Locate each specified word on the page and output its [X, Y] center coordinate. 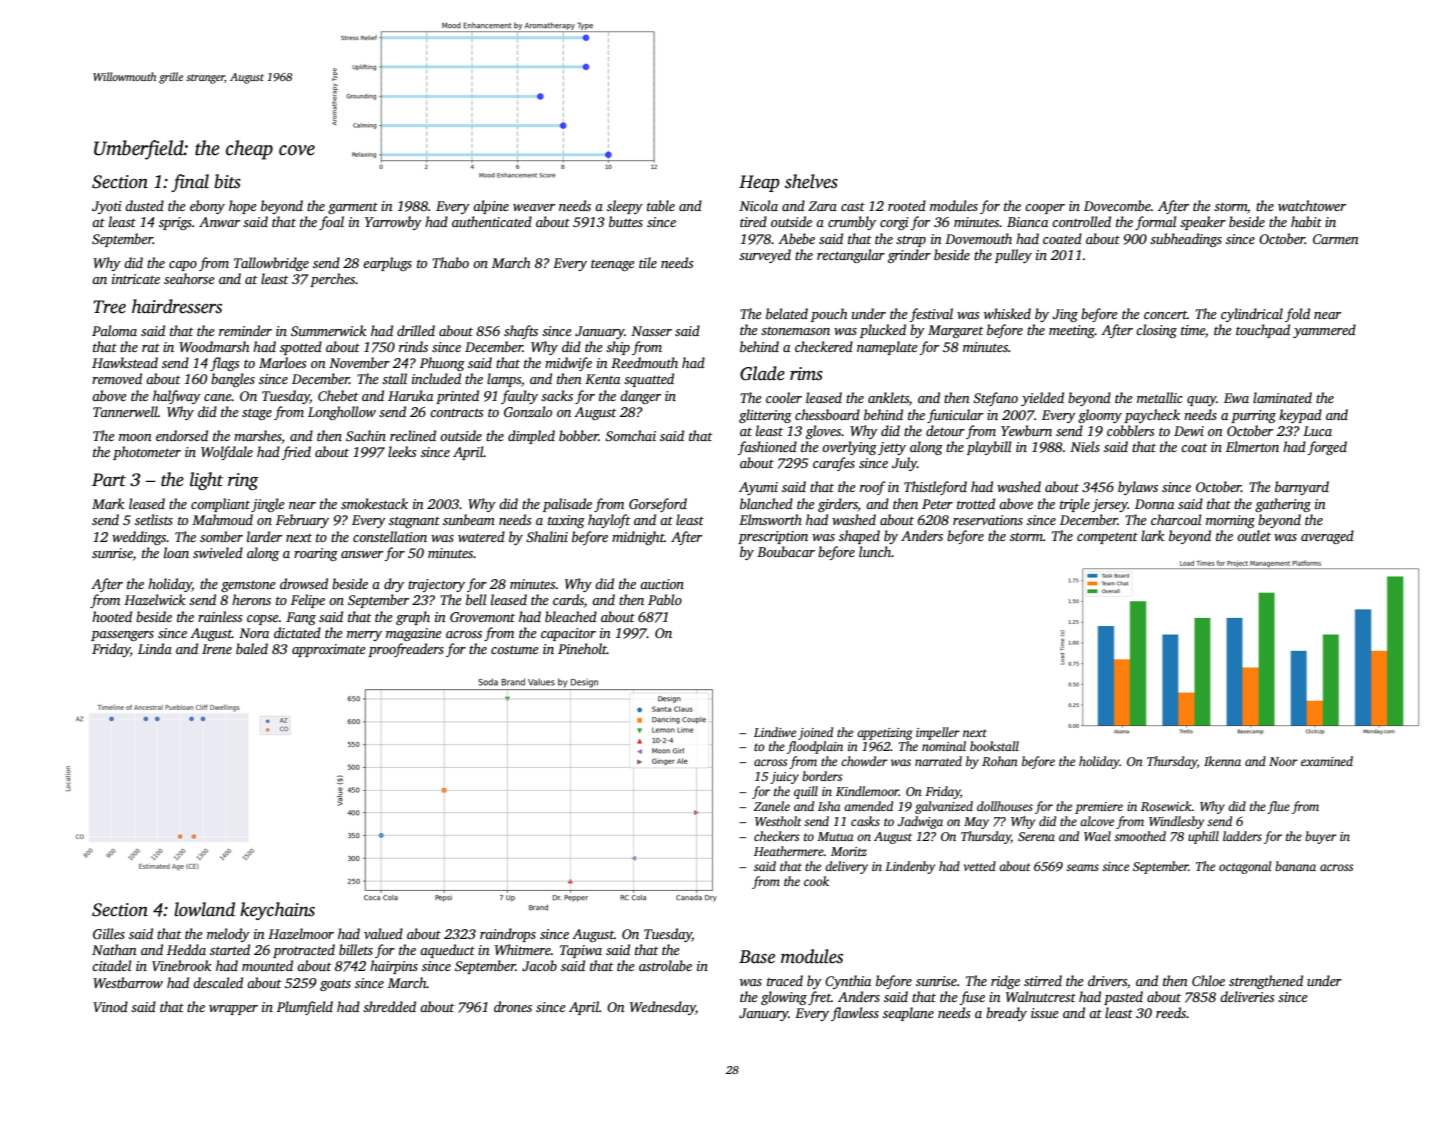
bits [227, 181]
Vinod [110, 1006]
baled [252, 648]
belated [787, 313]
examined [1327, 761]
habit [1306, 221]
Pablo [665, 599]
